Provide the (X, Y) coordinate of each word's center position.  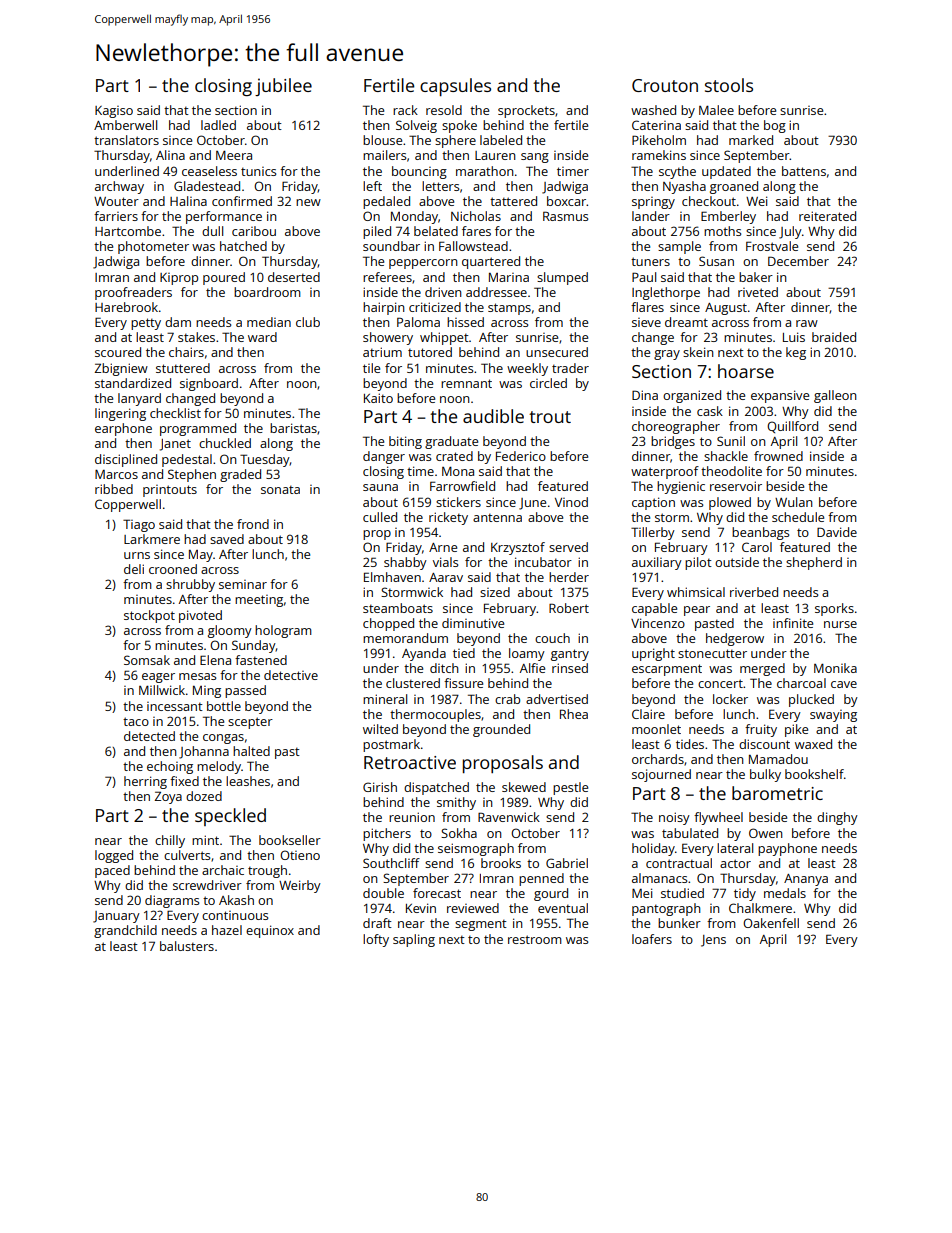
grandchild (125, 931)
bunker (679, 923)
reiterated (827, 216)
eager (158, 678)
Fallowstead (473, 246)
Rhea (574, 714)
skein (698, 352)
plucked (811, 700)
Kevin (421, 908)
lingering (120, 414)
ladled (218, 125)
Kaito (378, 398)
